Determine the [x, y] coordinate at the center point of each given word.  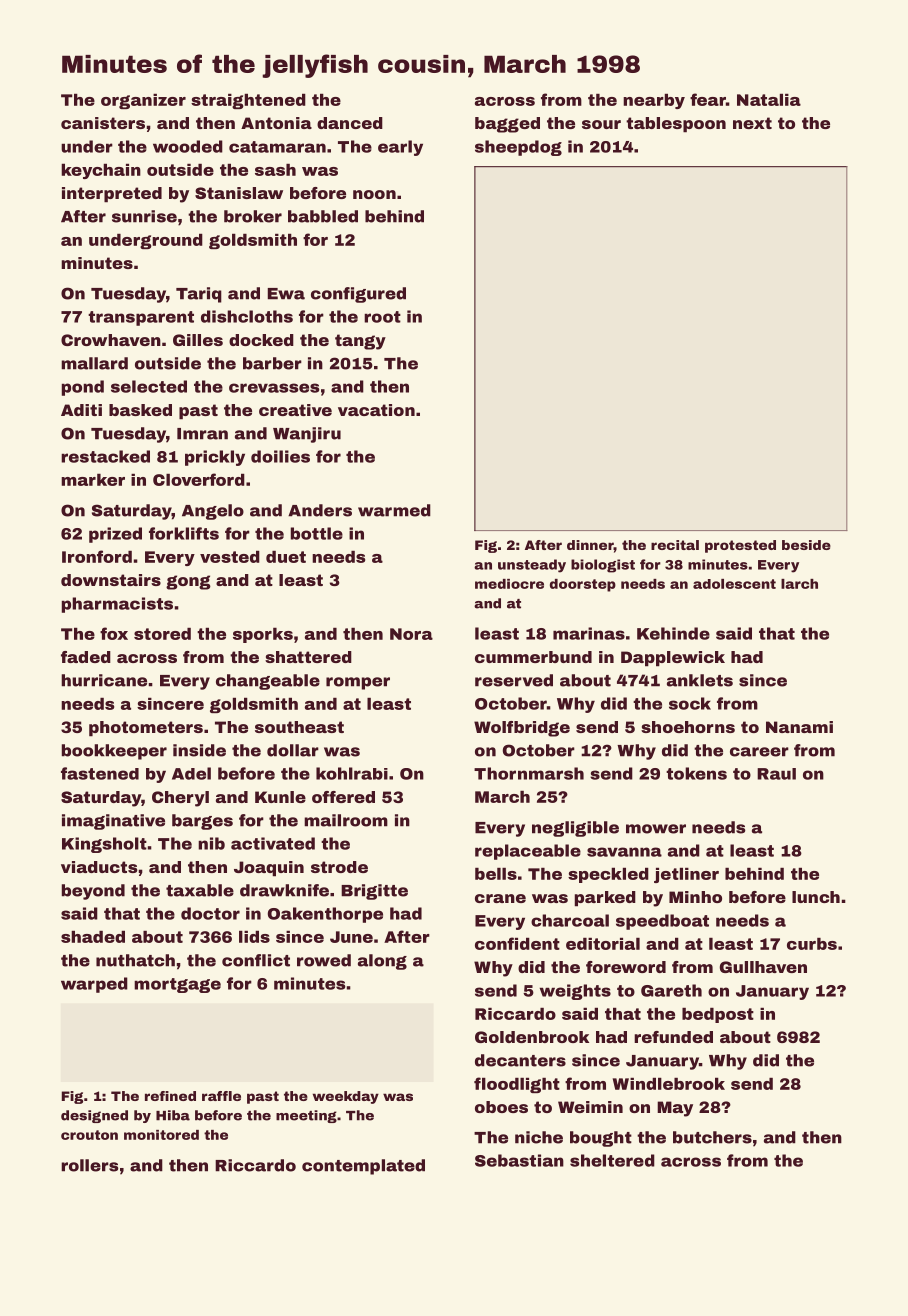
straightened [248, 101]
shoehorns [688, 727]
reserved [514, 680]
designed [94, 1116]
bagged [507, 125]
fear [708, 99]
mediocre [509, 584]
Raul [776, 774]
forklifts [184, 533]
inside [199, 750]
